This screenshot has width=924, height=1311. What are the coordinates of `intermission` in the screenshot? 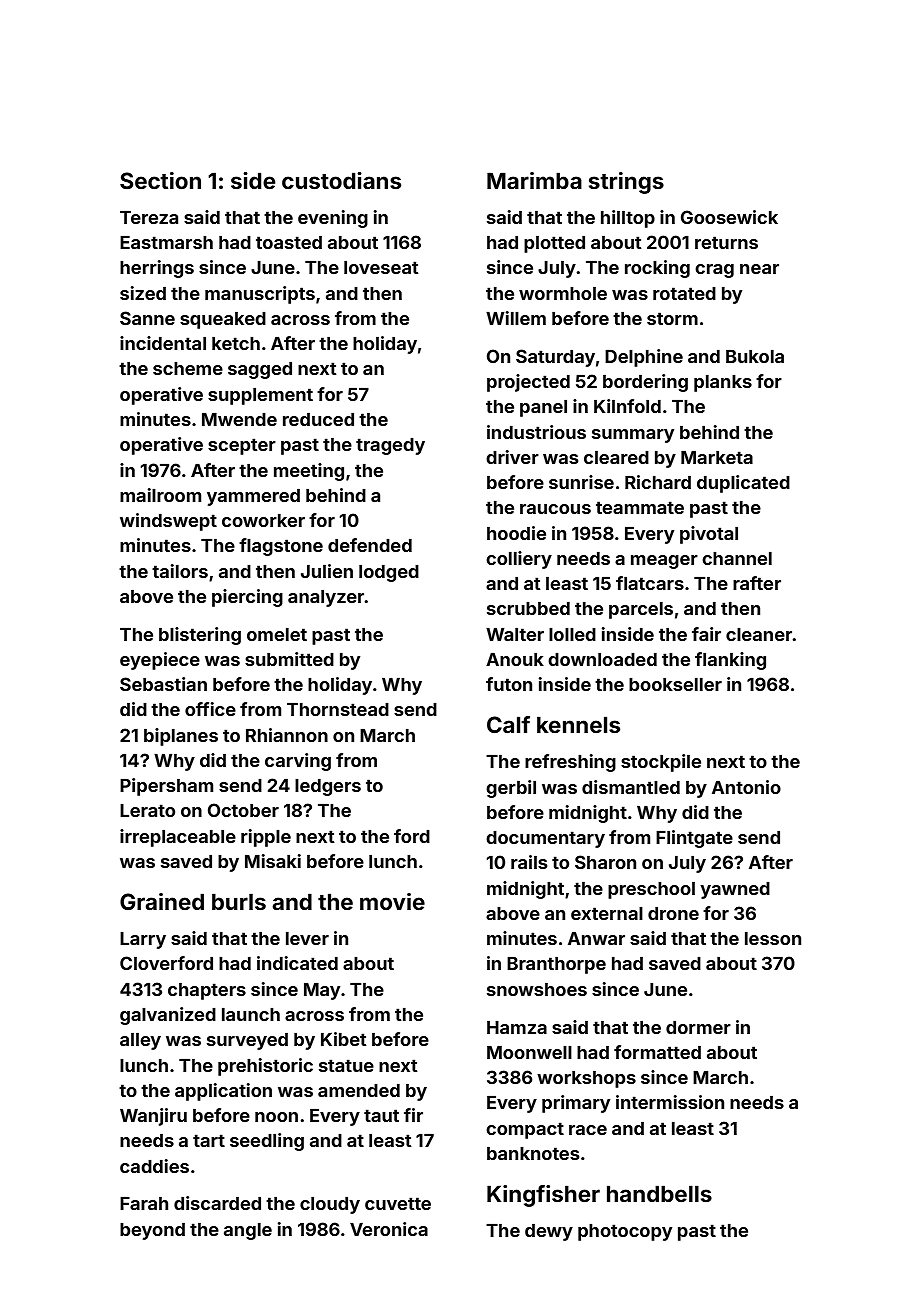 It's located at (670, 1102).
